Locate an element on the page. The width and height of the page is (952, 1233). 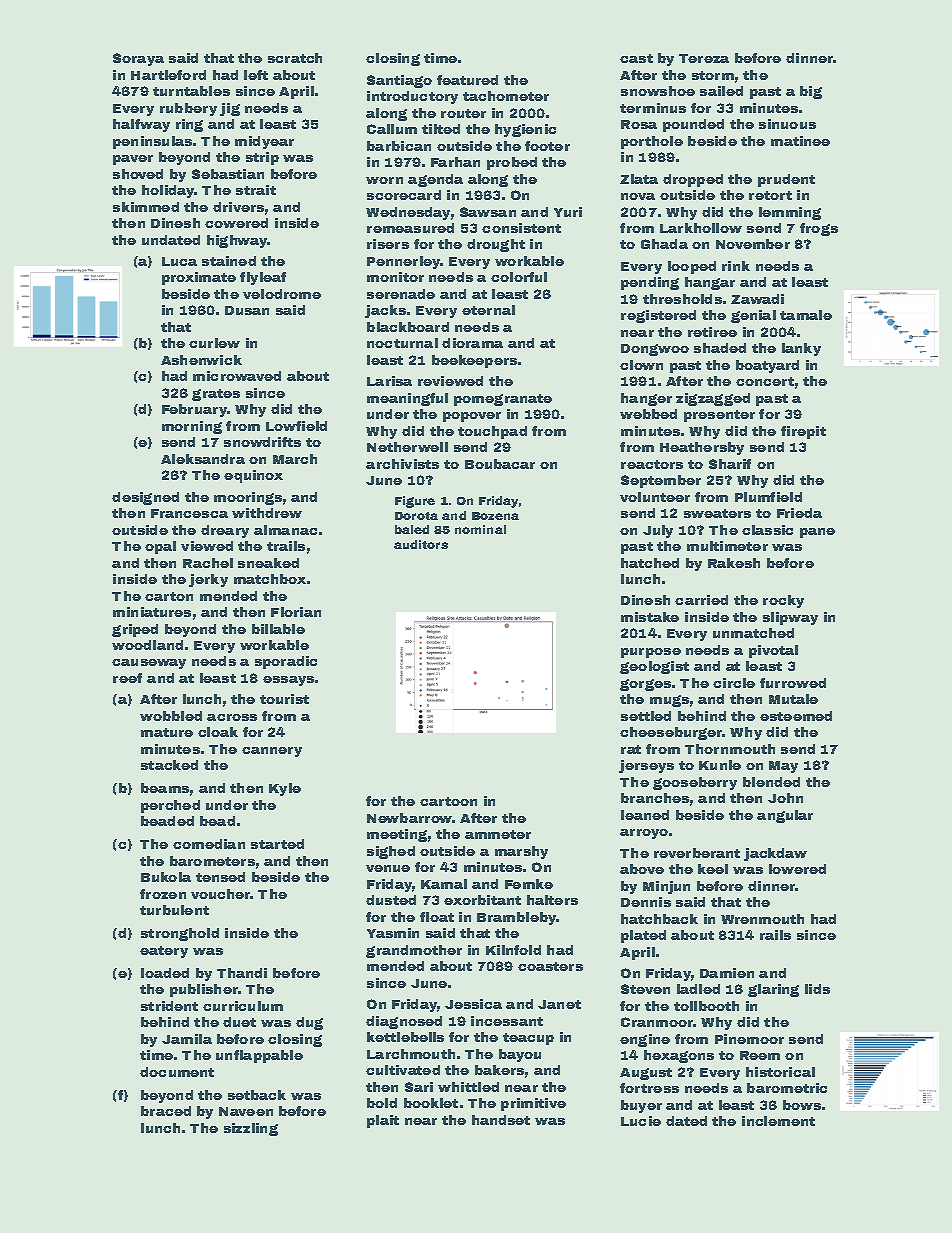
featured is located at coordinates (467, 80).
